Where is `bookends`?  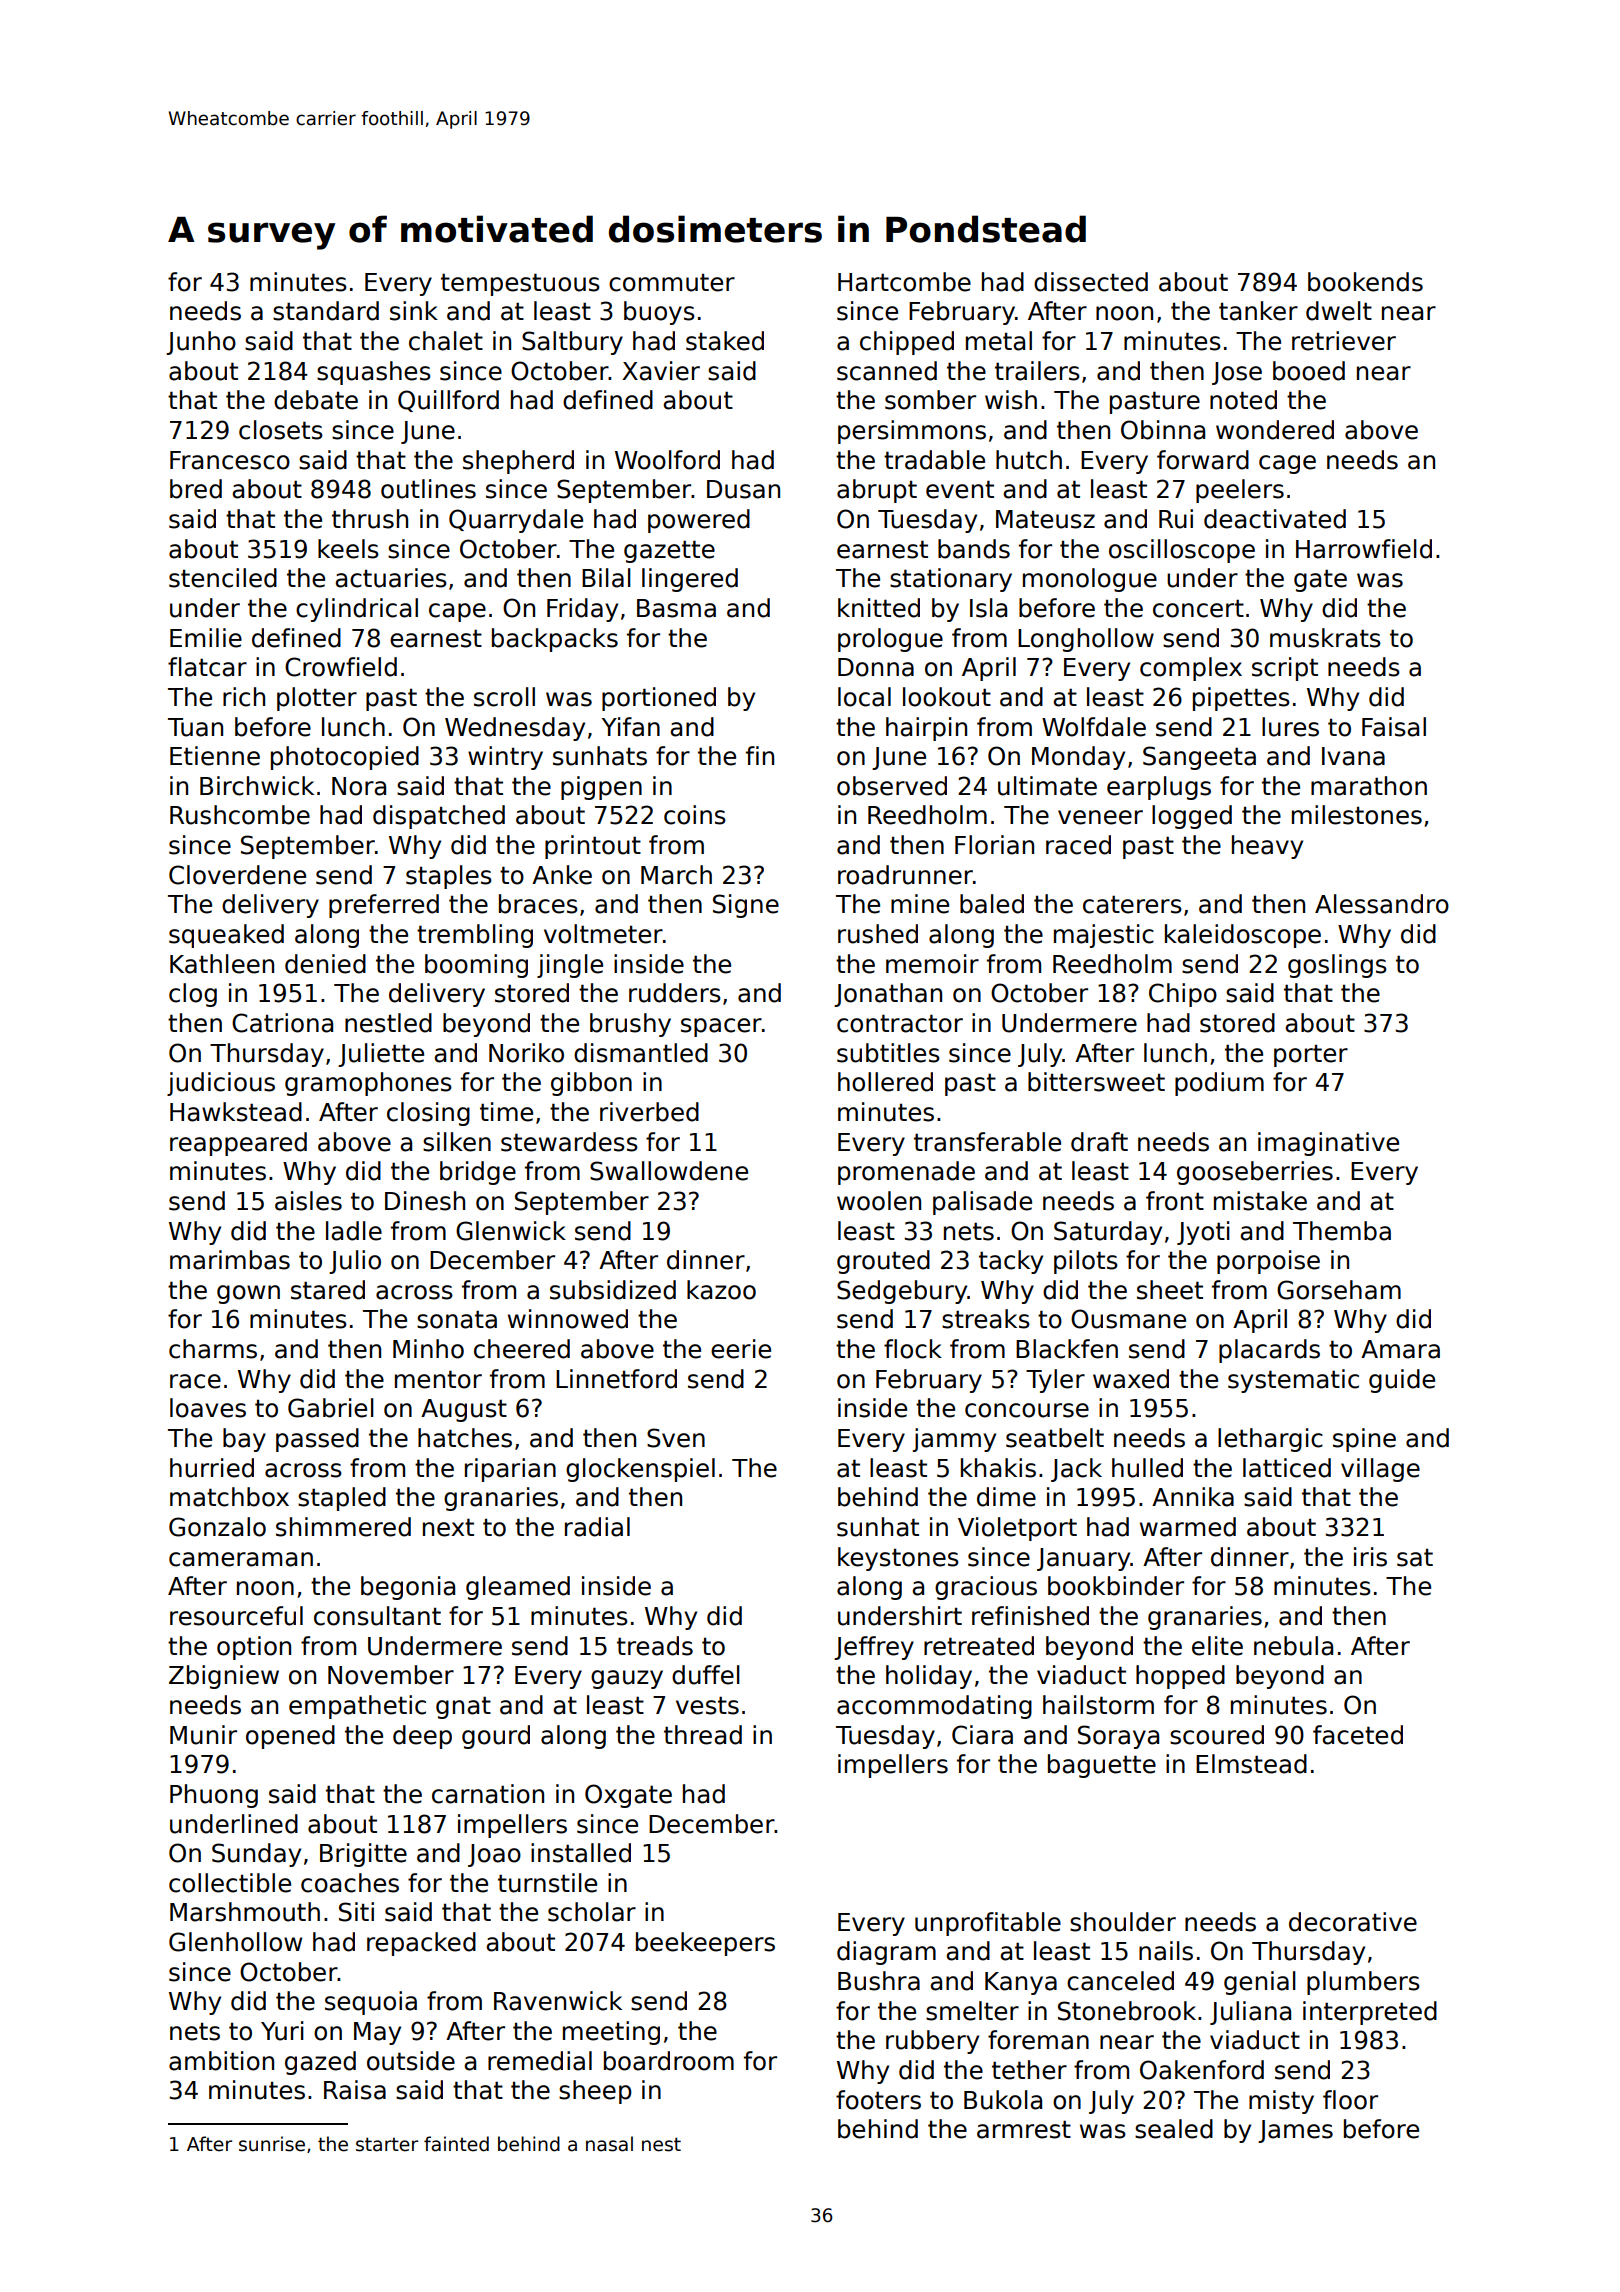 bookends is located at coordinates (1365, 282).
